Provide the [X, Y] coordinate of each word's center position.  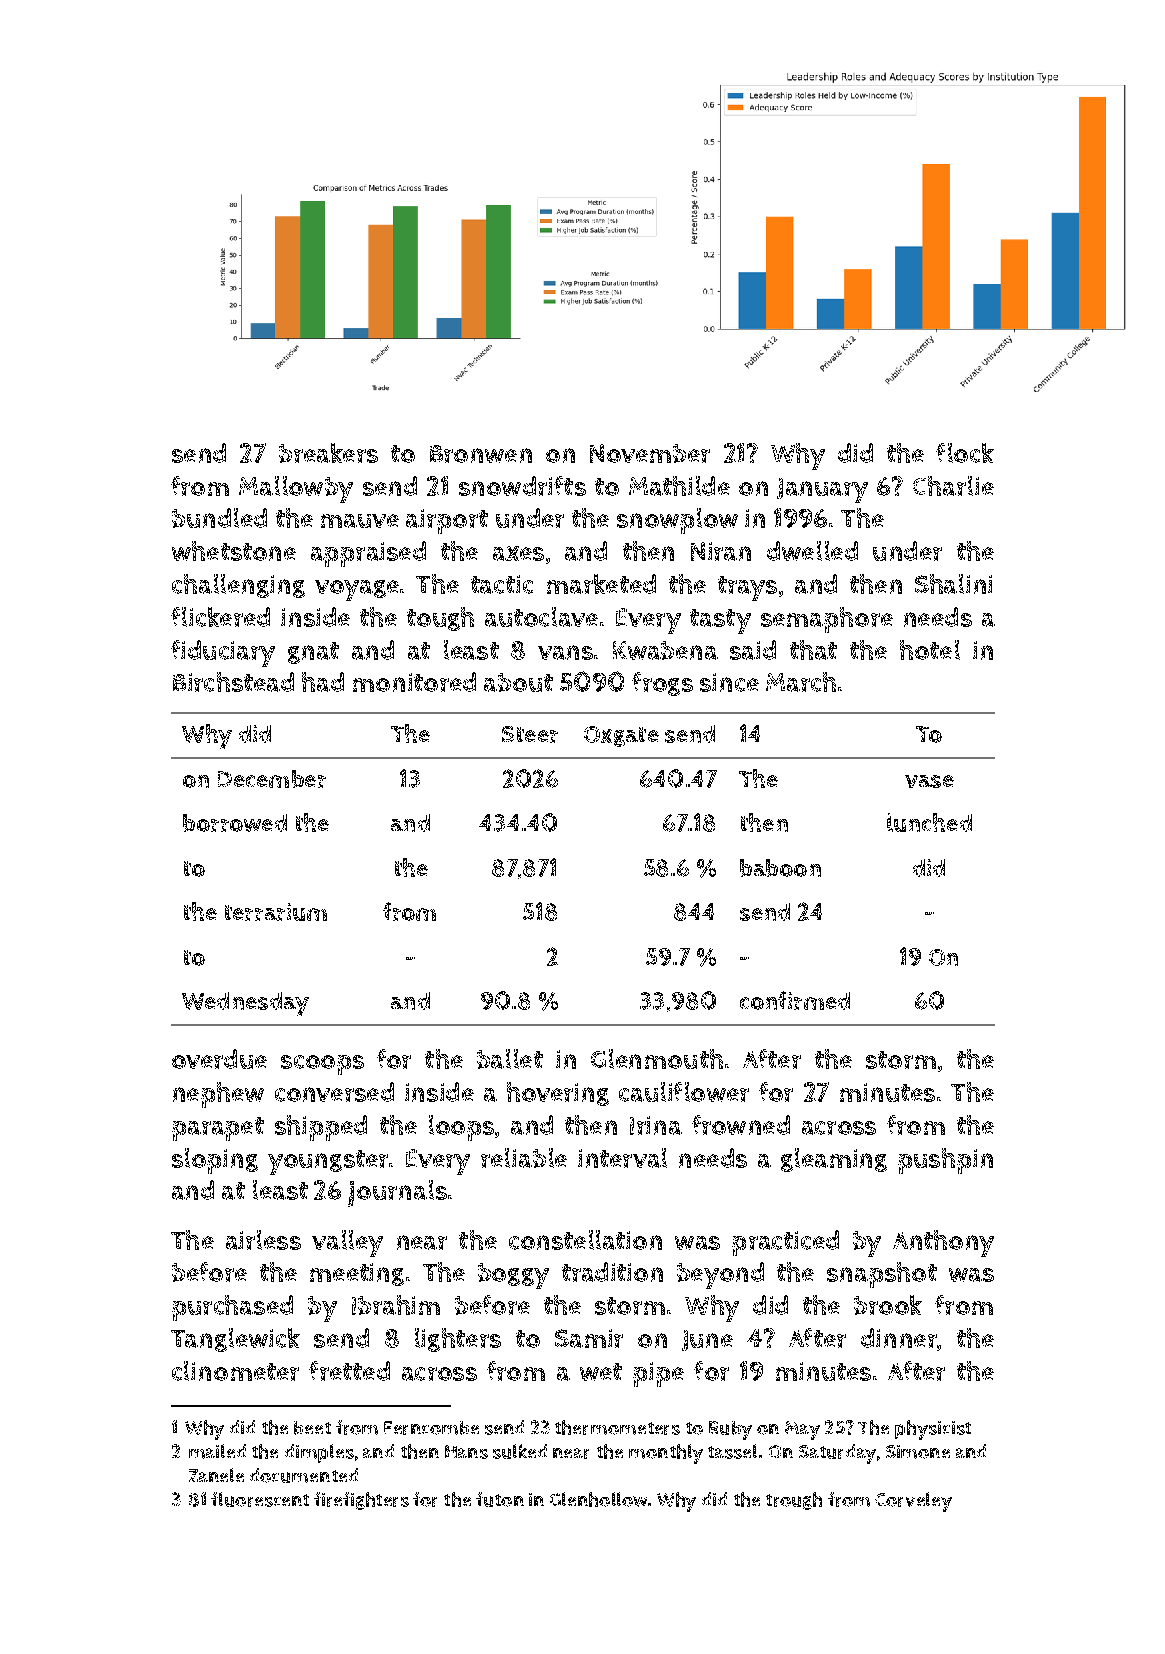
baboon [780, 868]
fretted [349, 1371]
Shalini [953, 584]
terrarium [276, 912]
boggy [513, 1276]
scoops [322, 1065]
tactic [502, 584]
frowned [741, 1125]
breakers [328, 453]
